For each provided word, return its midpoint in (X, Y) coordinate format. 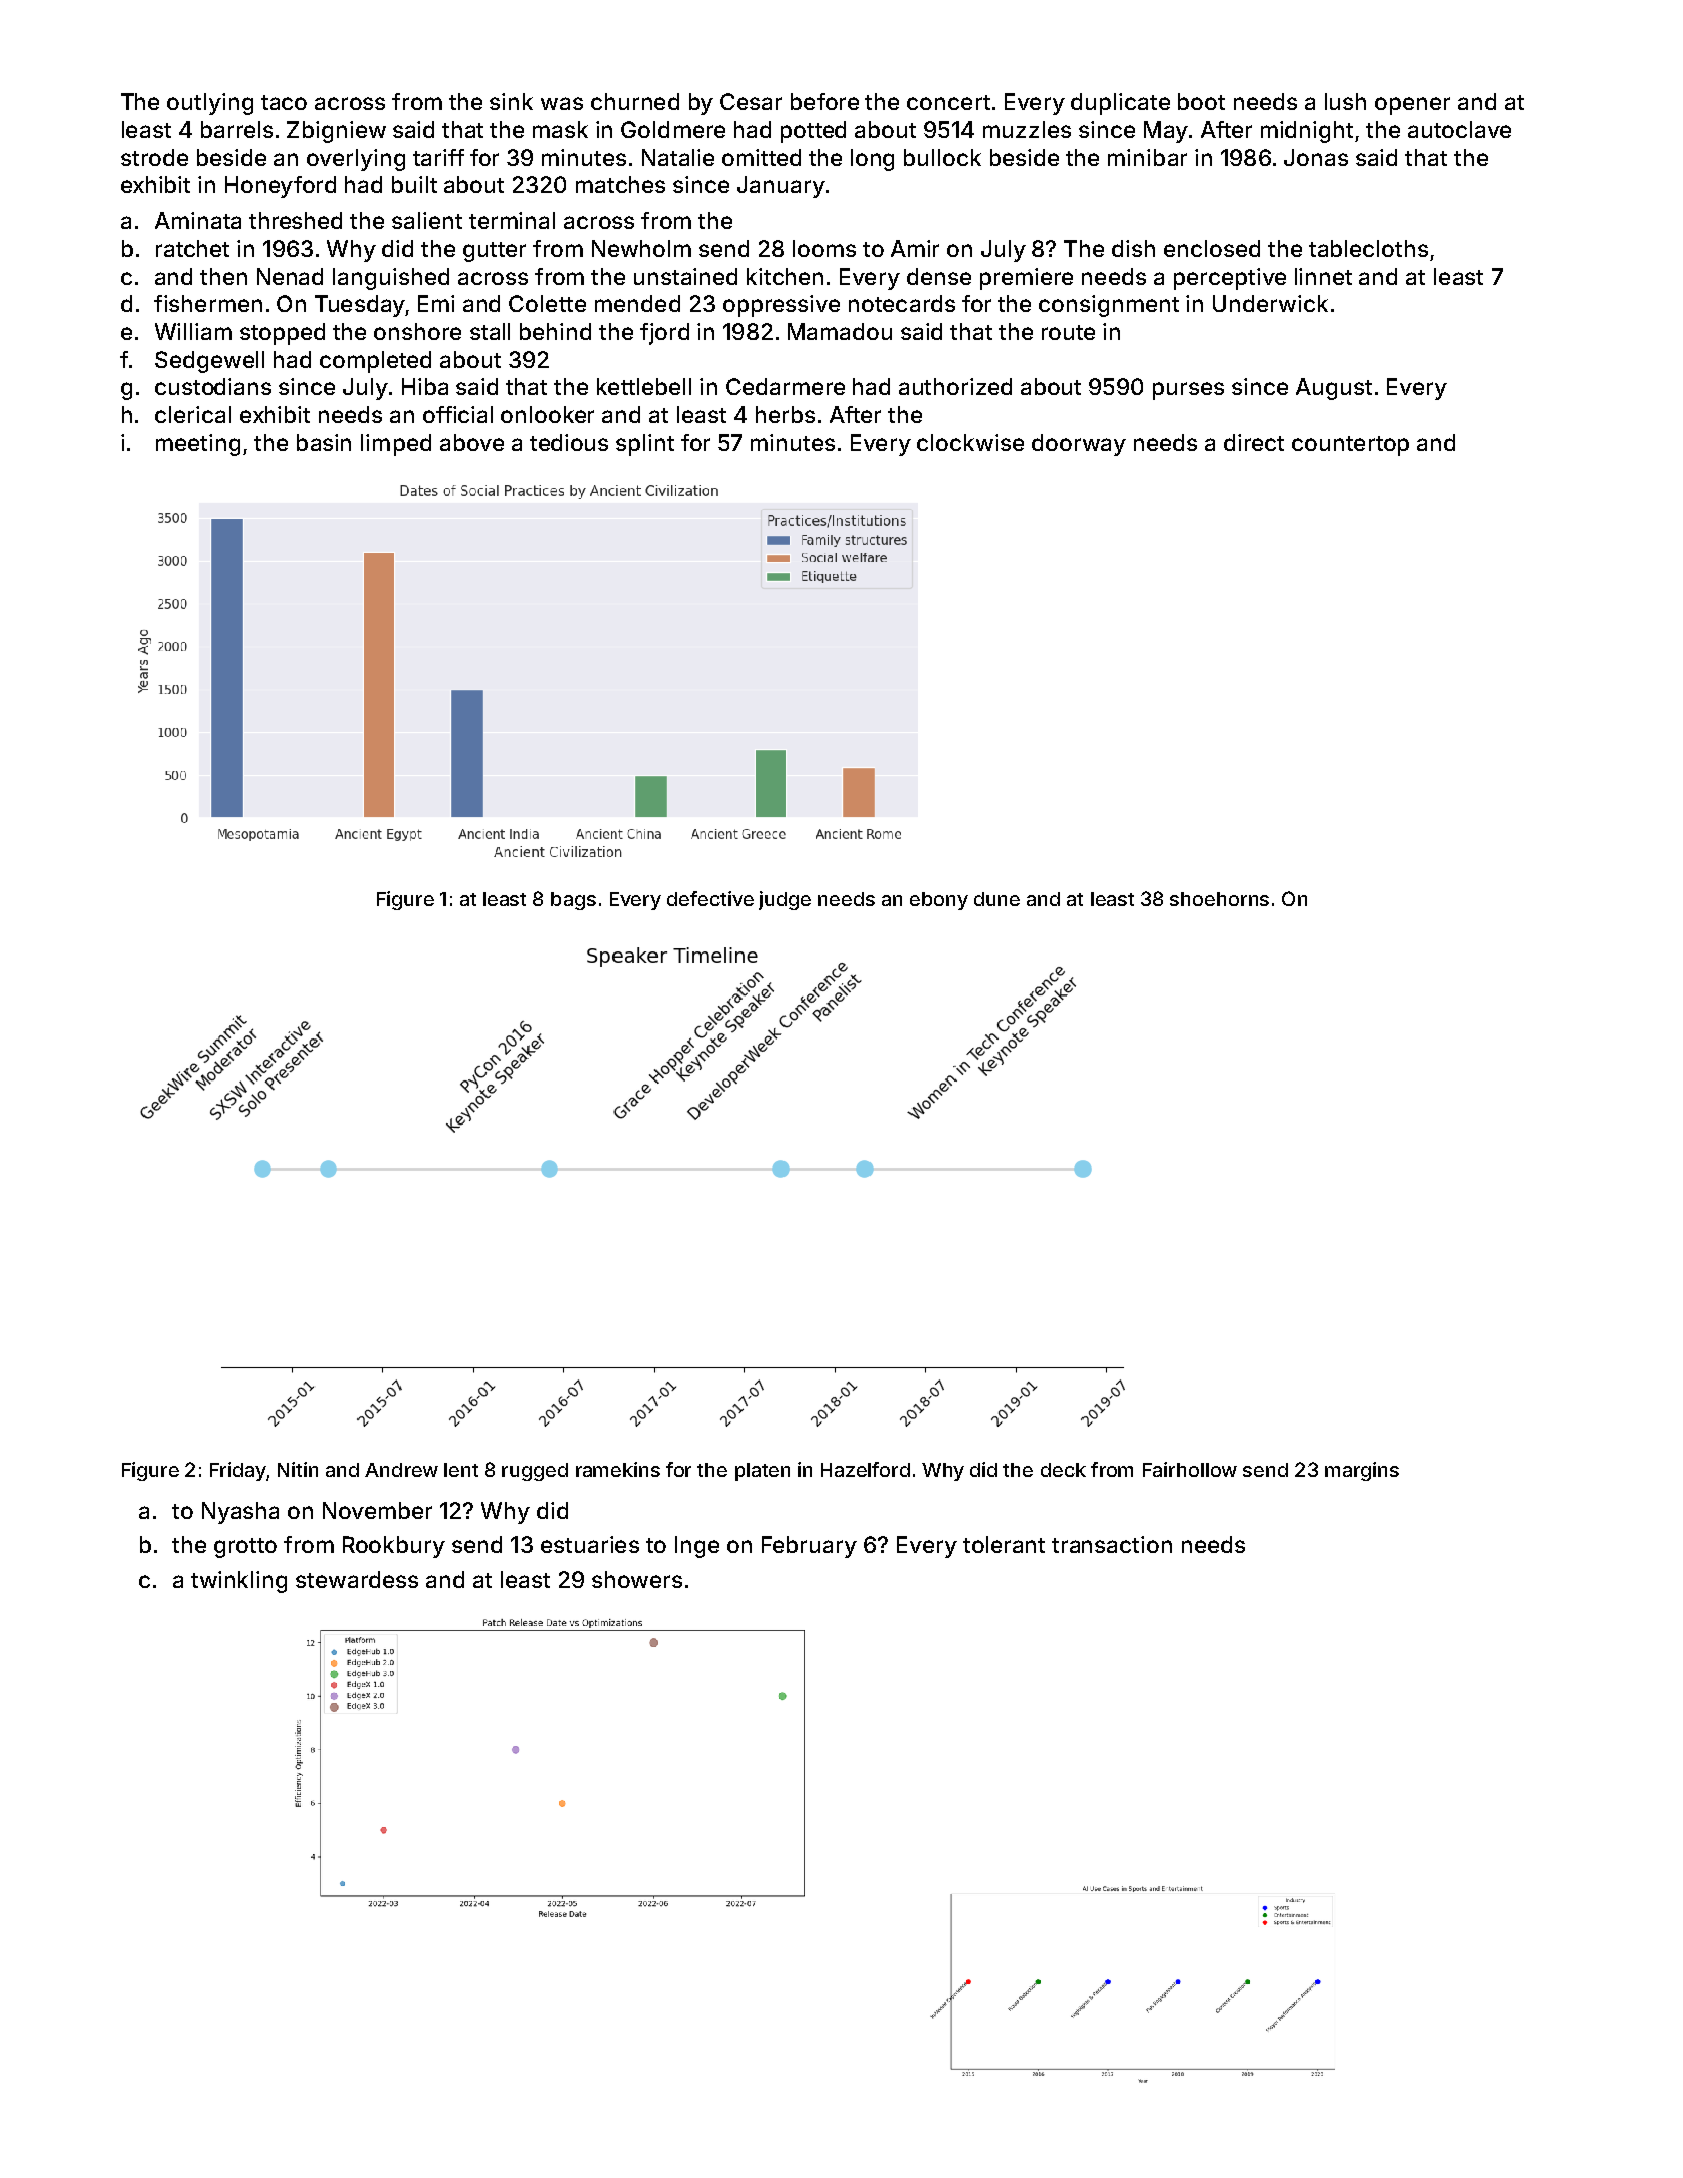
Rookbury (394, 1547)
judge (785, 900)
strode (154, 157)
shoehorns (1219, 899)
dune (997, 899)
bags (573, 901)
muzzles (1027, 129)
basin (324, 442)
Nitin (298, 1469)
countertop (1350, 446)
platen (762, 1472)
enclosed (1212, 248)
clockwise (970, 442)
